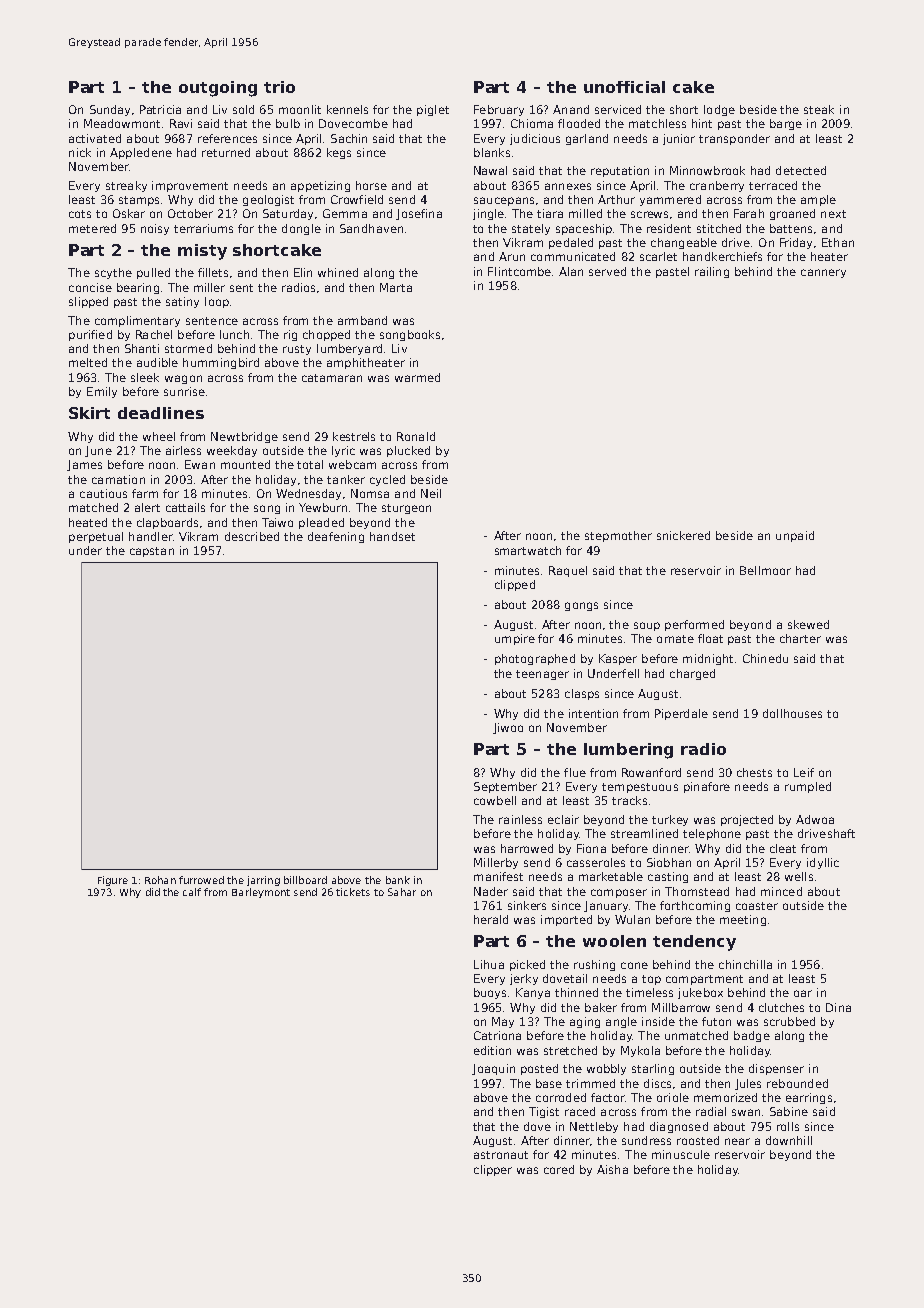  What do you see at coordinates (110, 110) in the screenshot?
I see `Sunday` at bounding box center [110, 110].
